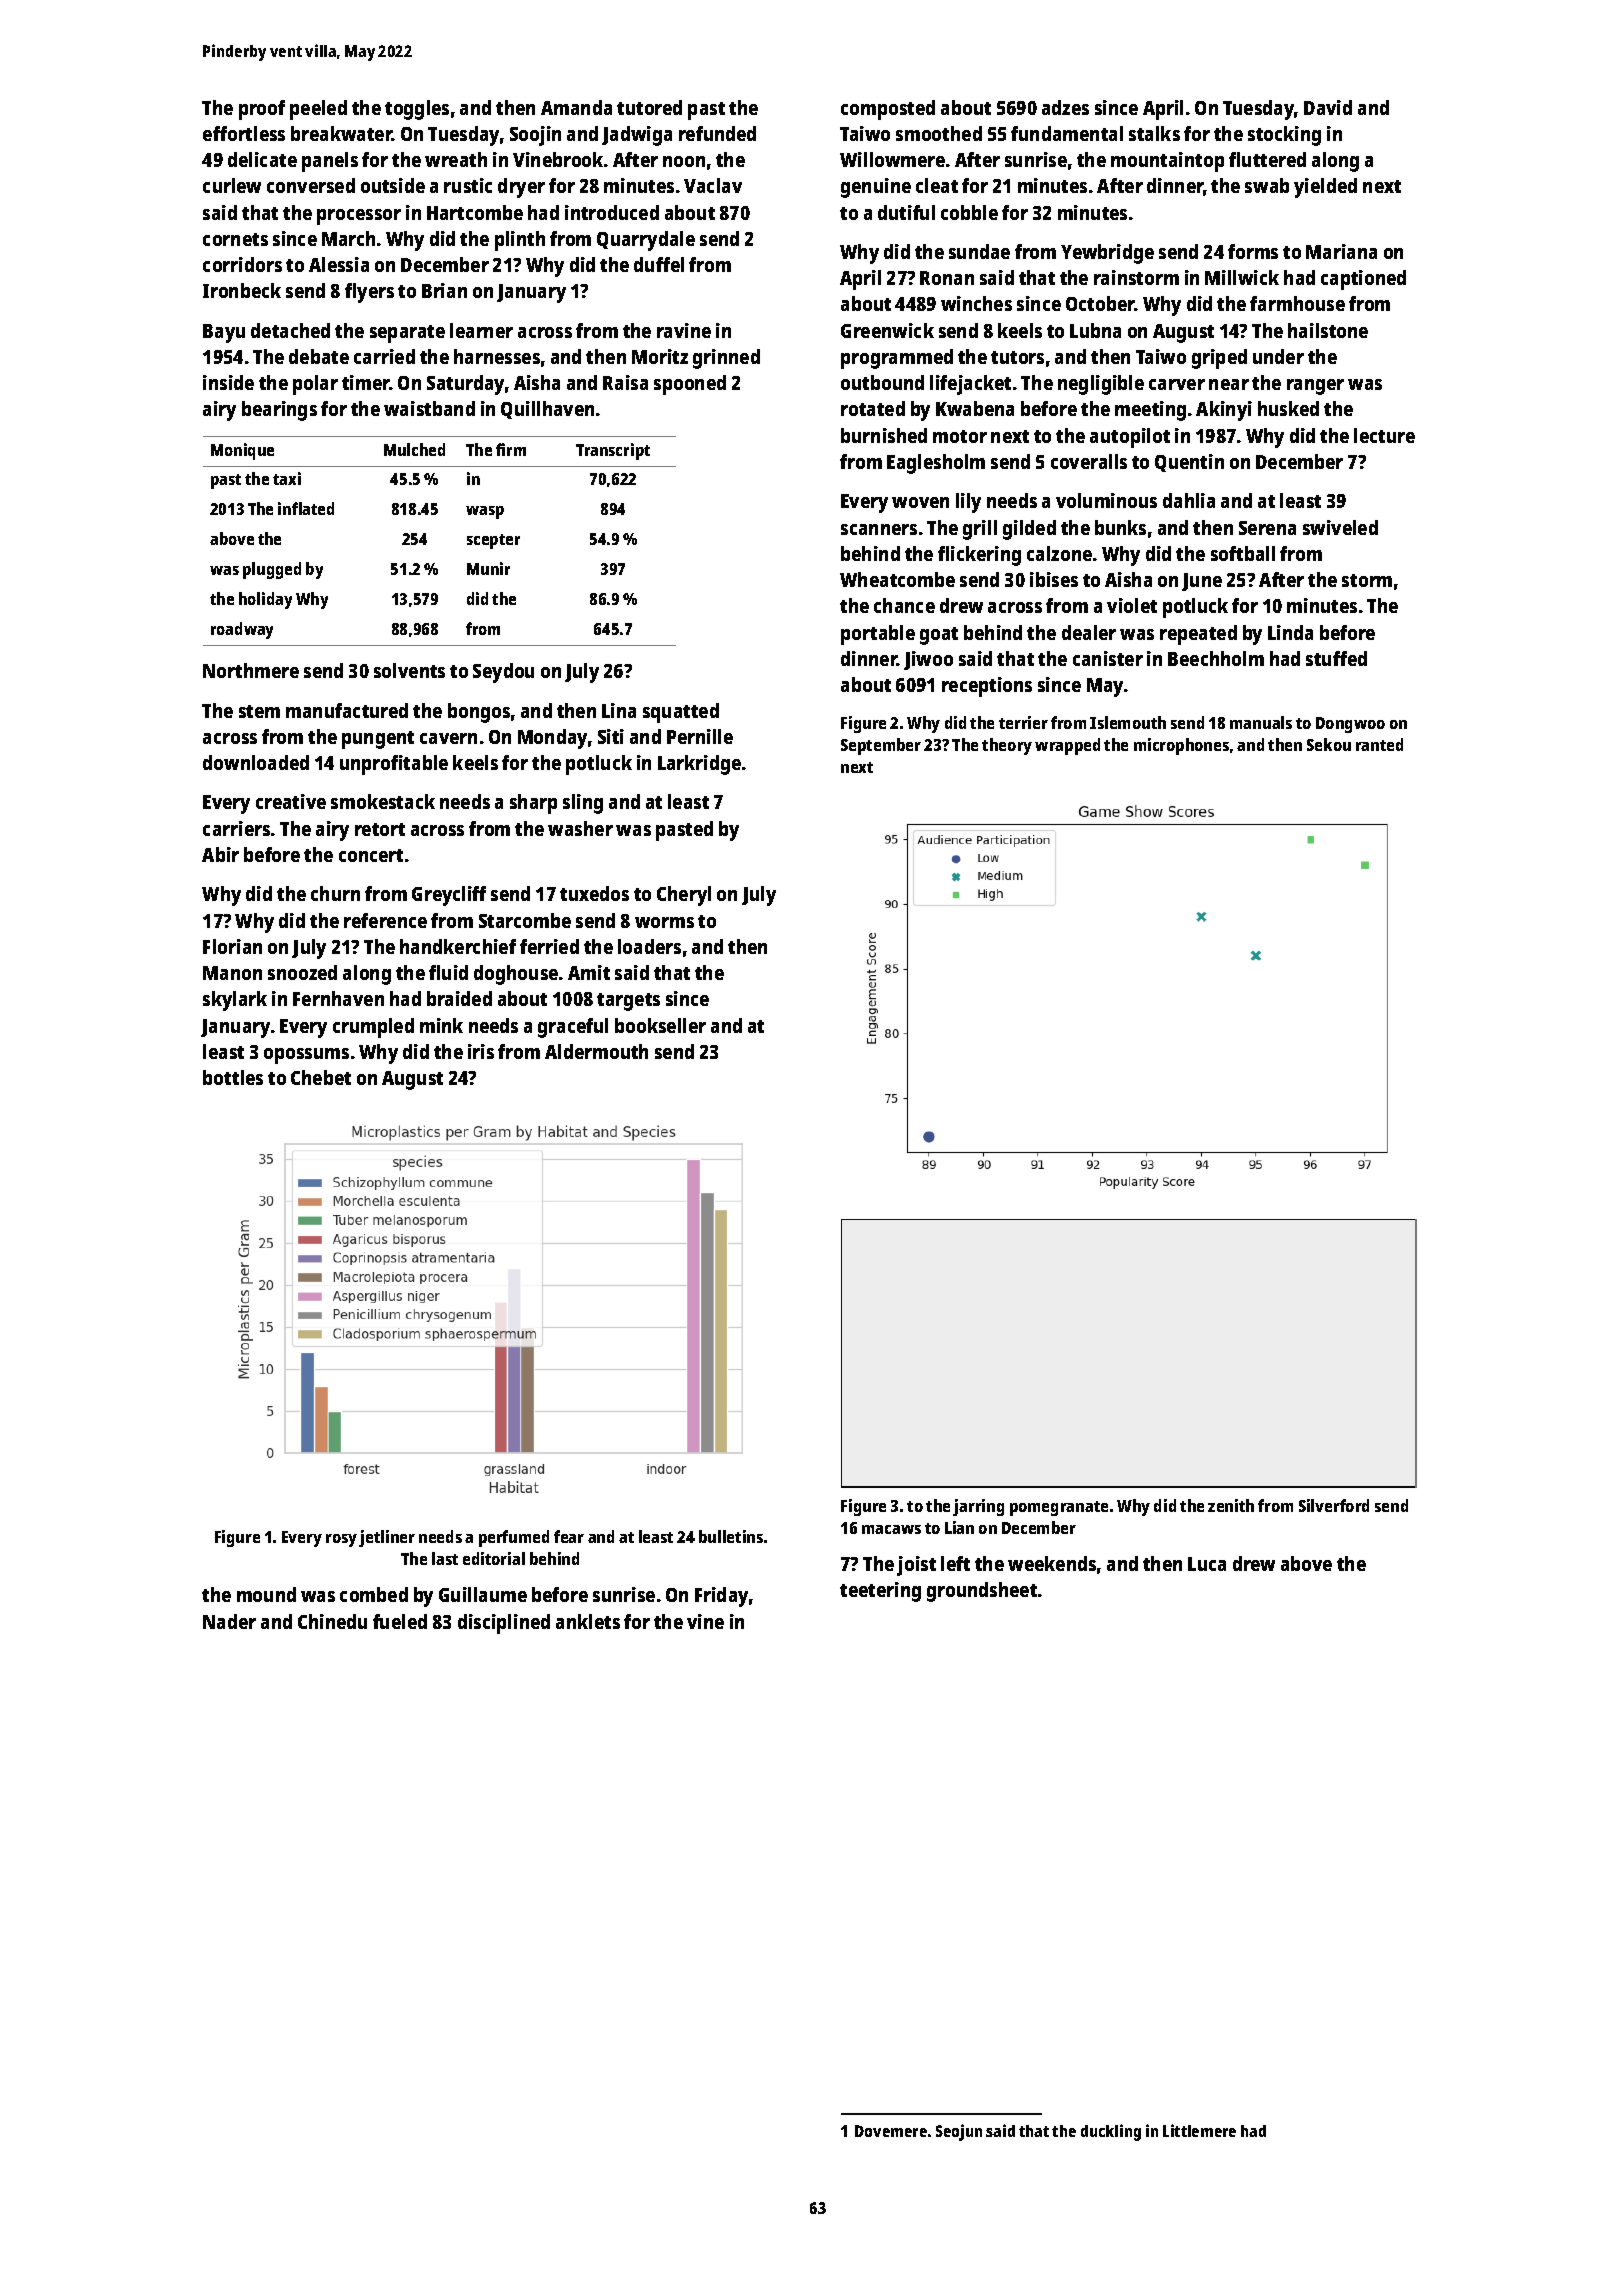  What do you see at coordinates (1328, 107) in the screenshot?
I see `David` at bounding box center [1328, 107].
